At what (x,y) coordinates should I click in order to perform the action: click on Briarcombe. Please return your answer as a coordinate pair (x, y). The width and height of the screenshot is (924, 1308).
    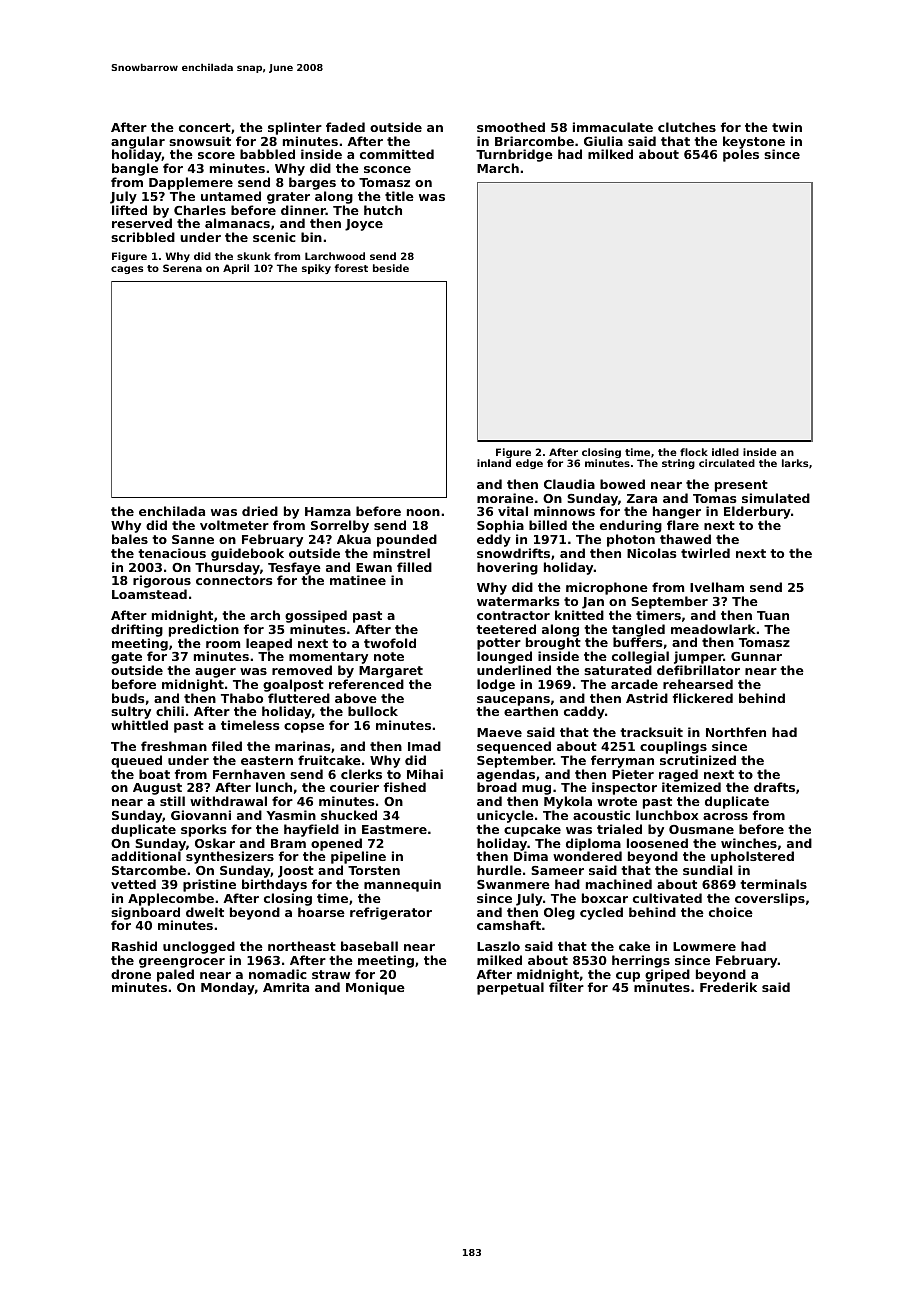
    Looking at the image, I should click on (534, 141).
